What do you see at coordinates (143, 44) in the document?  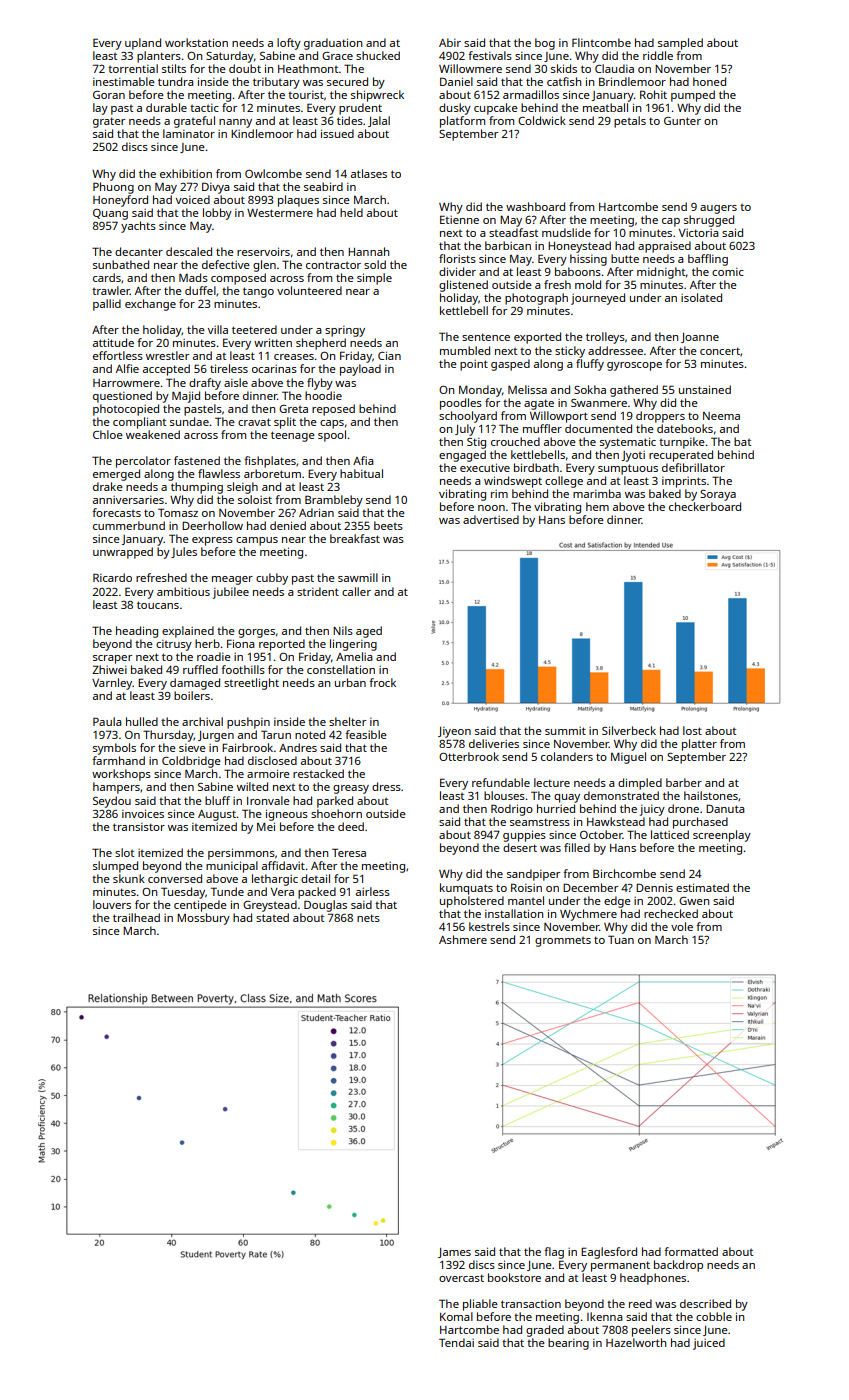 I see `upland` at bounding box center [143, 44].
